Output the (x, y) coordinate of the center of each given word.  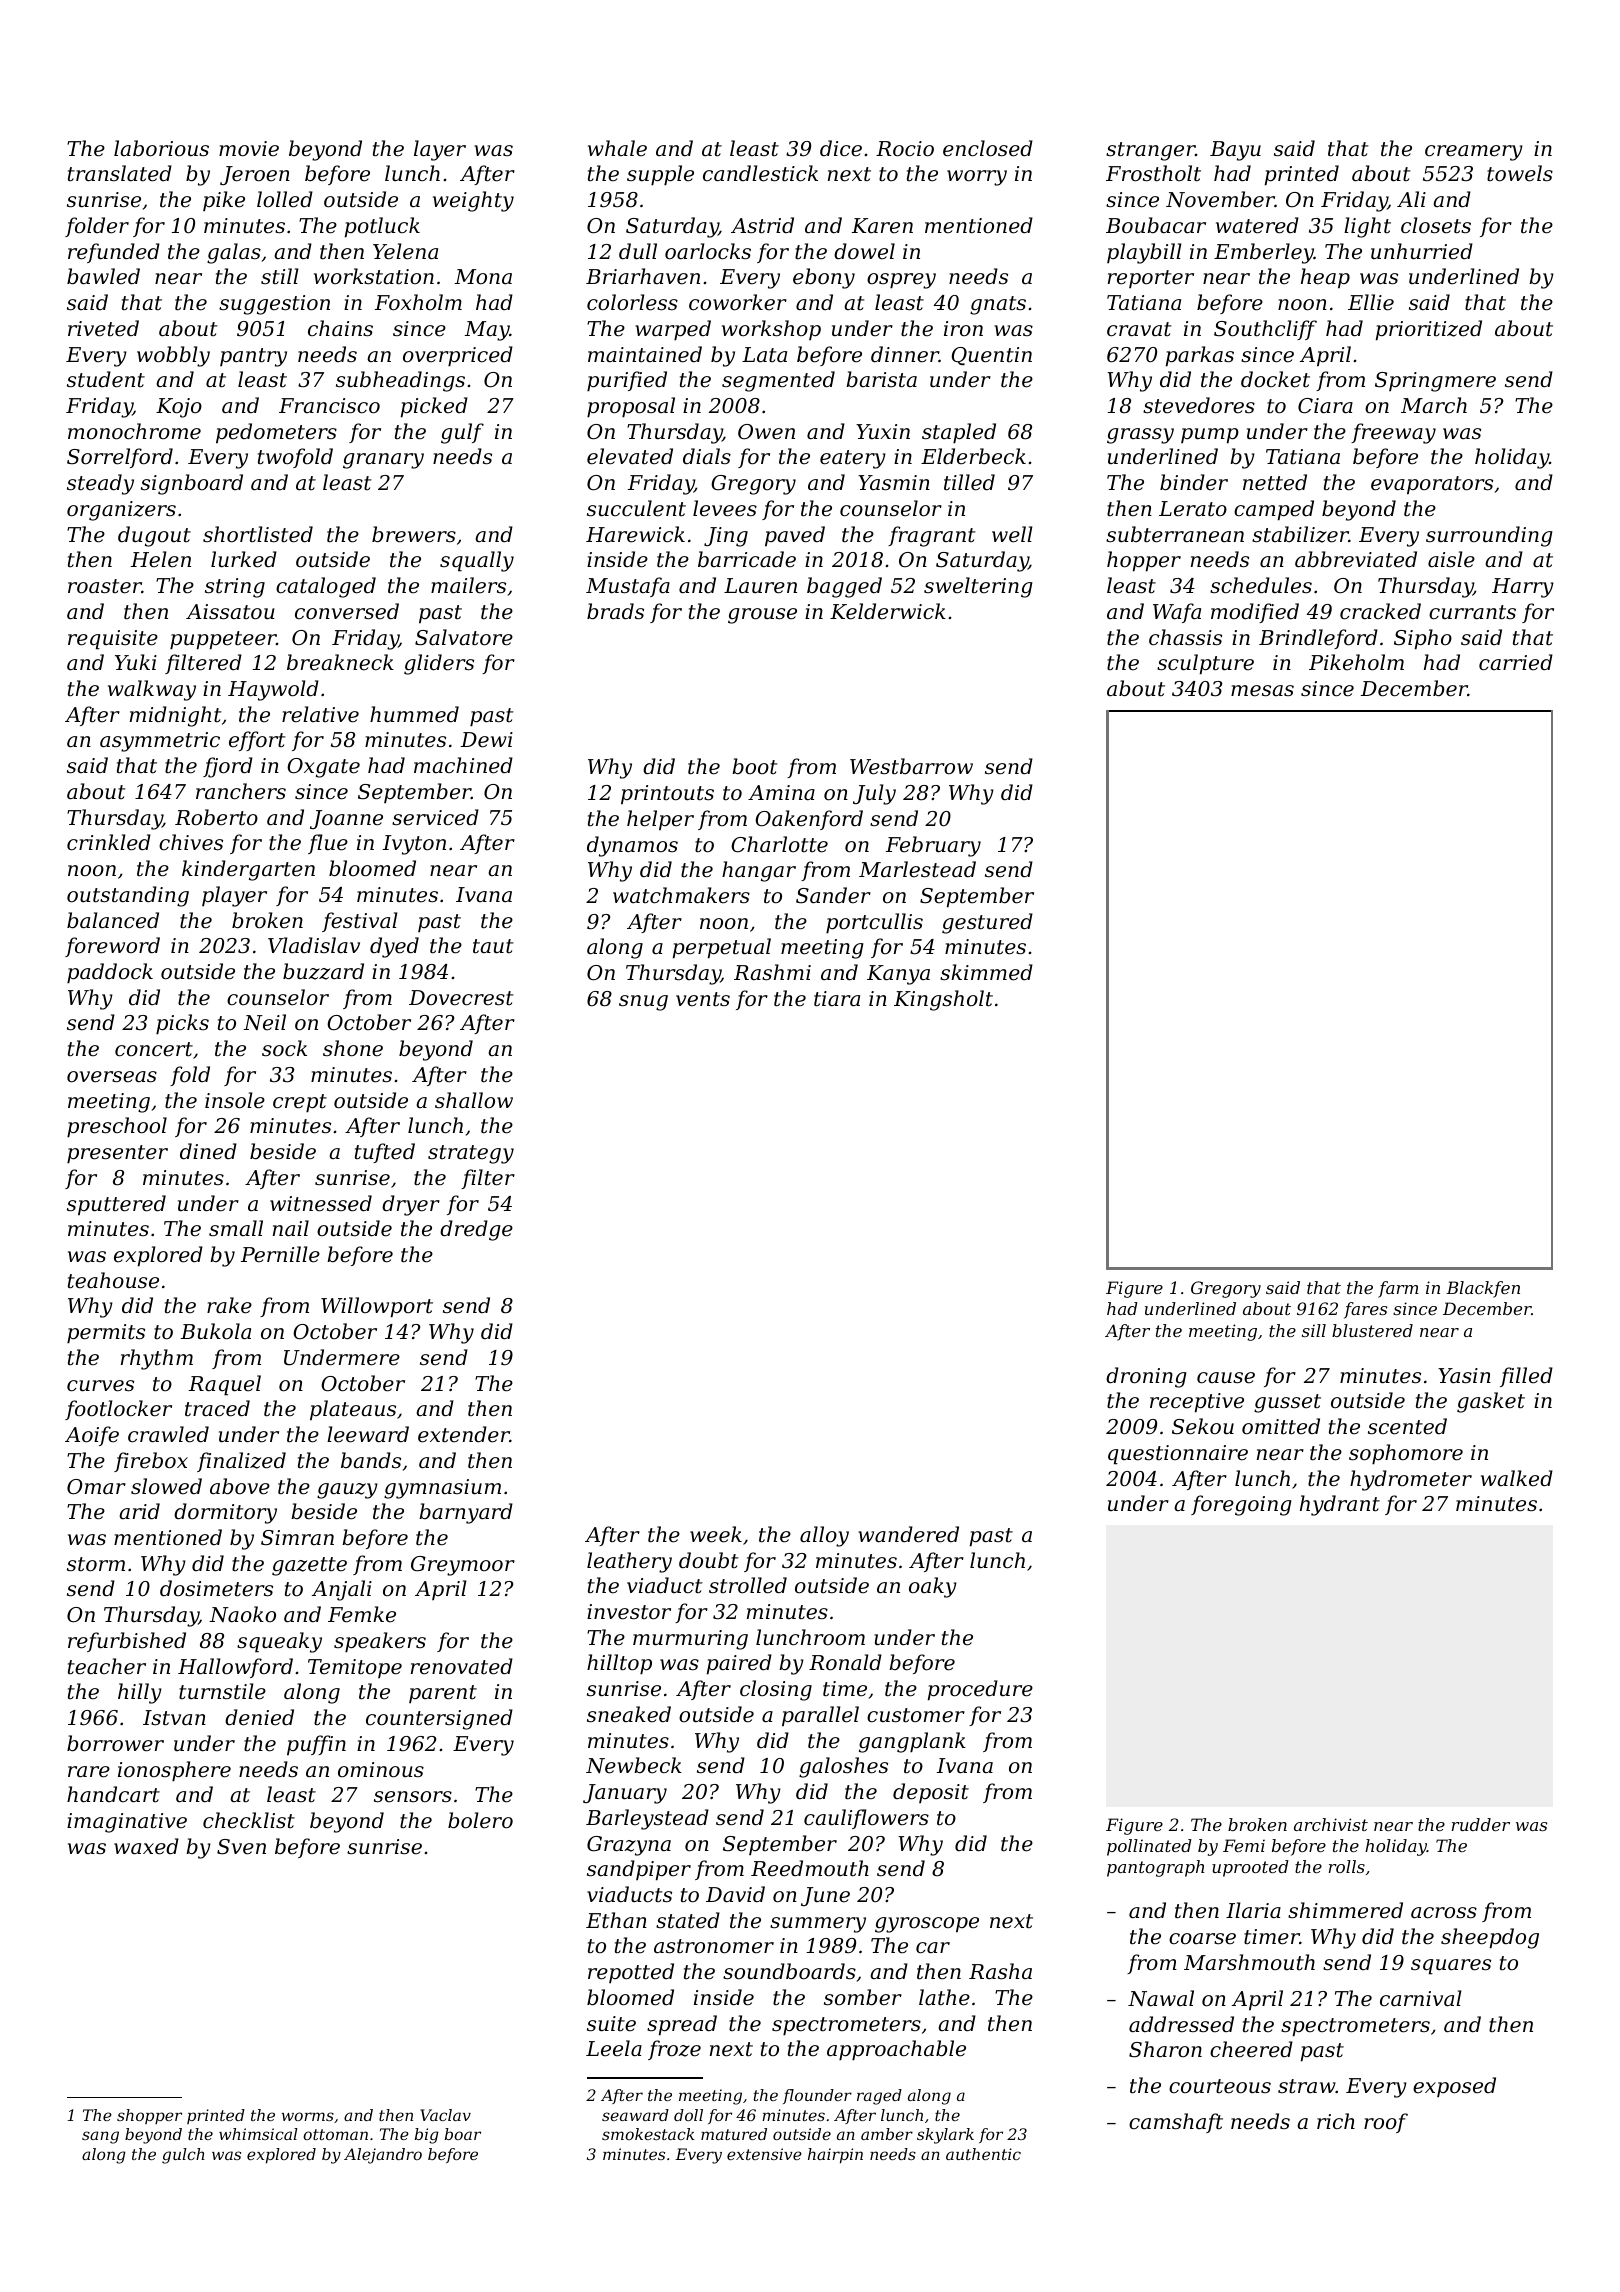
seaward (635, 2115)
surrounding (1489, 536)
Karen (882, 226)
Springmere (1435, 382)
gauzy (347, 1491)
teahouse (113, 1280)
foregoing (1241, 1505)
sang (100, 2137)
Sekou (1203, 1426)
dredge (476, 1230)
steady (100, 484)
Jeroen (255, 175)
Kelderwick (888, 611)
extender (464, 1434)
